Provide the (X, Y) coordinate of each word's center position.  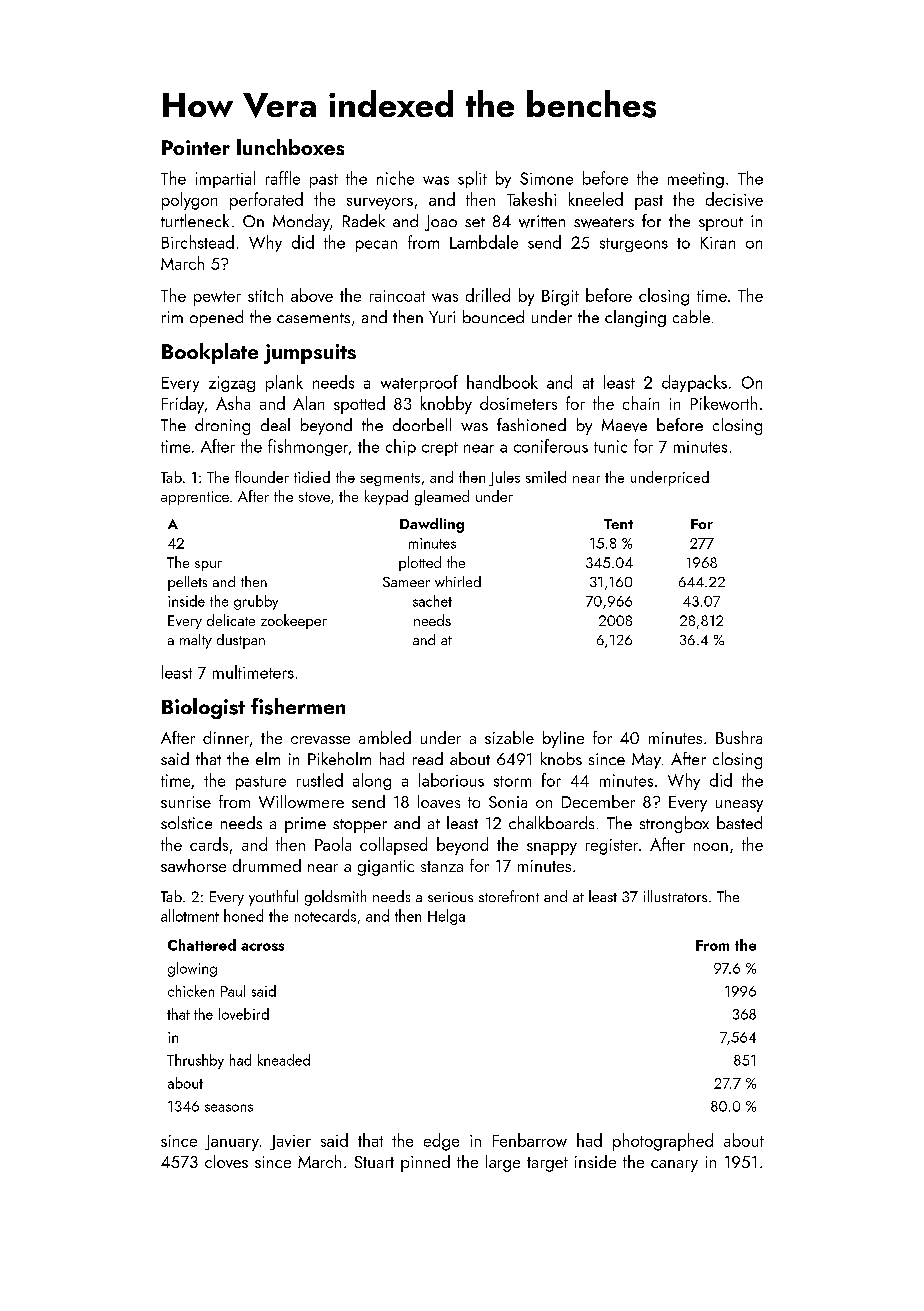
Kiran (718, 243)
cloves (226, 1161)
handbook (502, 382)
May (646, 761)
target (547, 1164)
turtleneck (195, 220)
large (503, 1163)
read (428, 758)
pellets (187, 583)
